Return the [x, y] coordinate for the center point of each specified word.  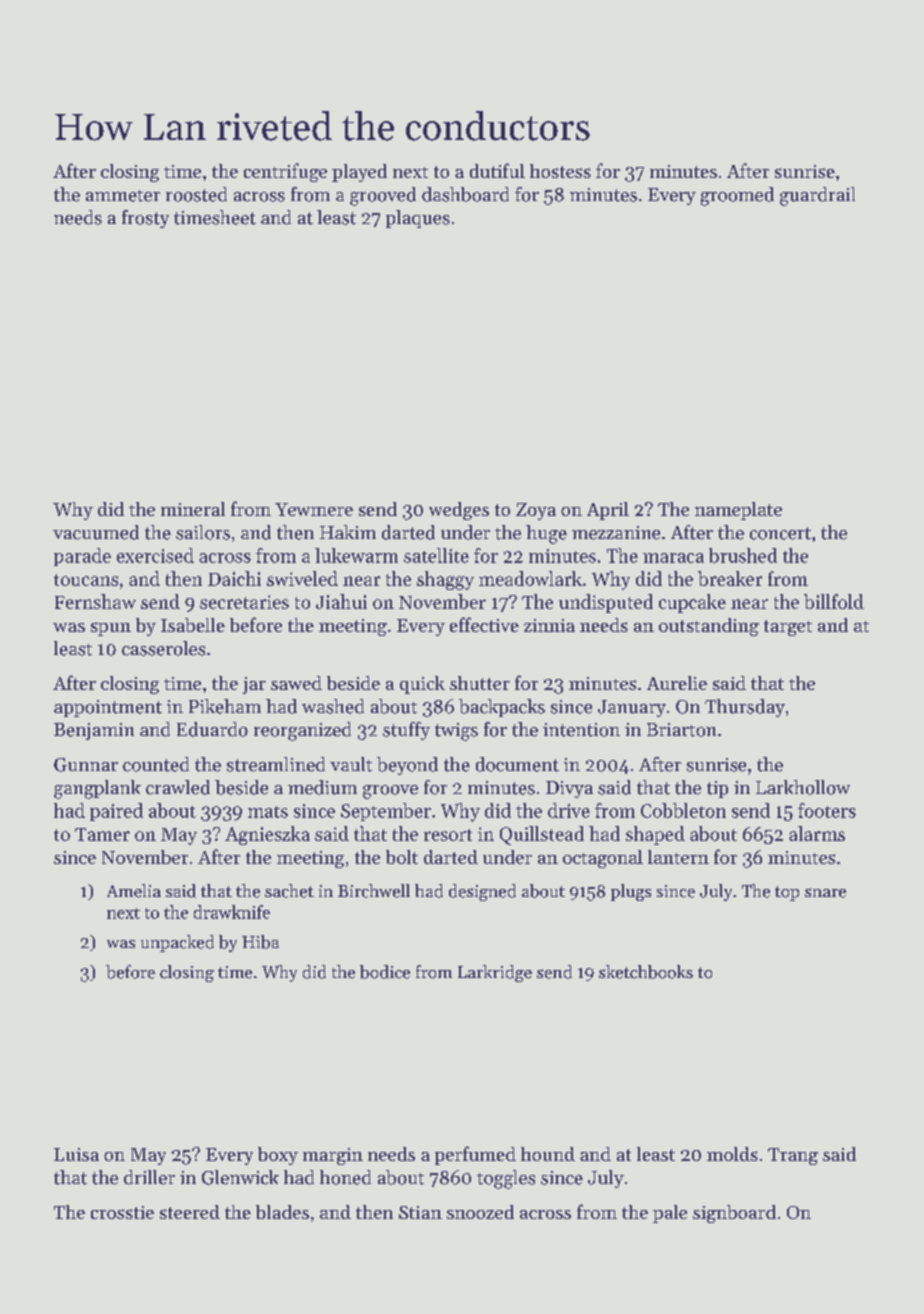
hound [548, 1154]
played [359, 173]
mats [268, 812]
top [787, 893]
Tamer [102, 834]
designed [482, 892]
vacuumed [96, 532]
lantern [678, 857]
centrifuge [285, 172]
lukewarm [356, 555]
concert [780, 533]
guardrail [817, 196]
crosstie [122, 1212]
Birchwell [374, 891]
